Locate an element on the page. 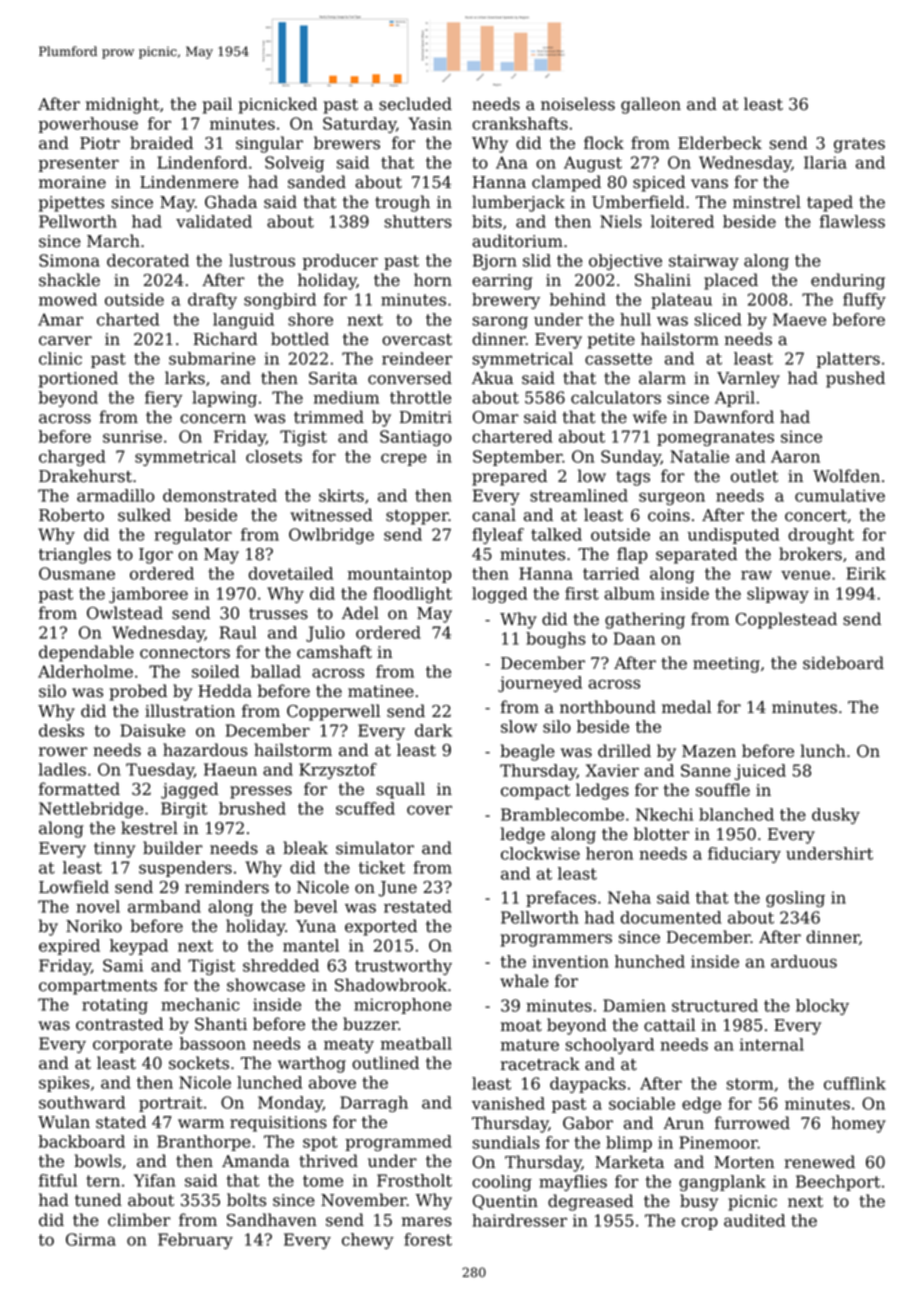 The image size is (924, 1308). Girma is located at coordinates (91, 1239).
